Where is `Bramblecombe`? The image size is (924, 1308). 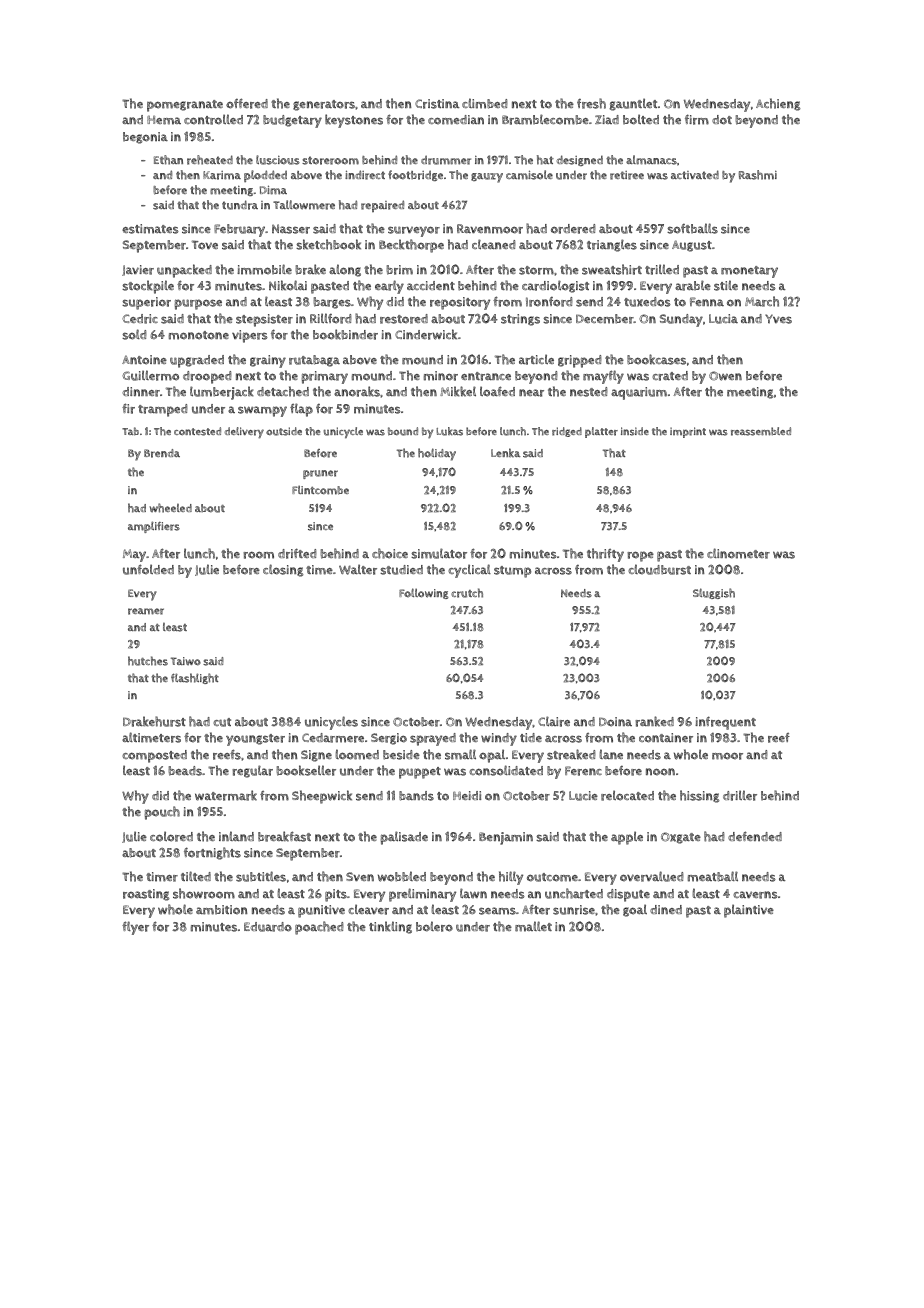
Bramblecombe is located at coordinates (545, 119).
